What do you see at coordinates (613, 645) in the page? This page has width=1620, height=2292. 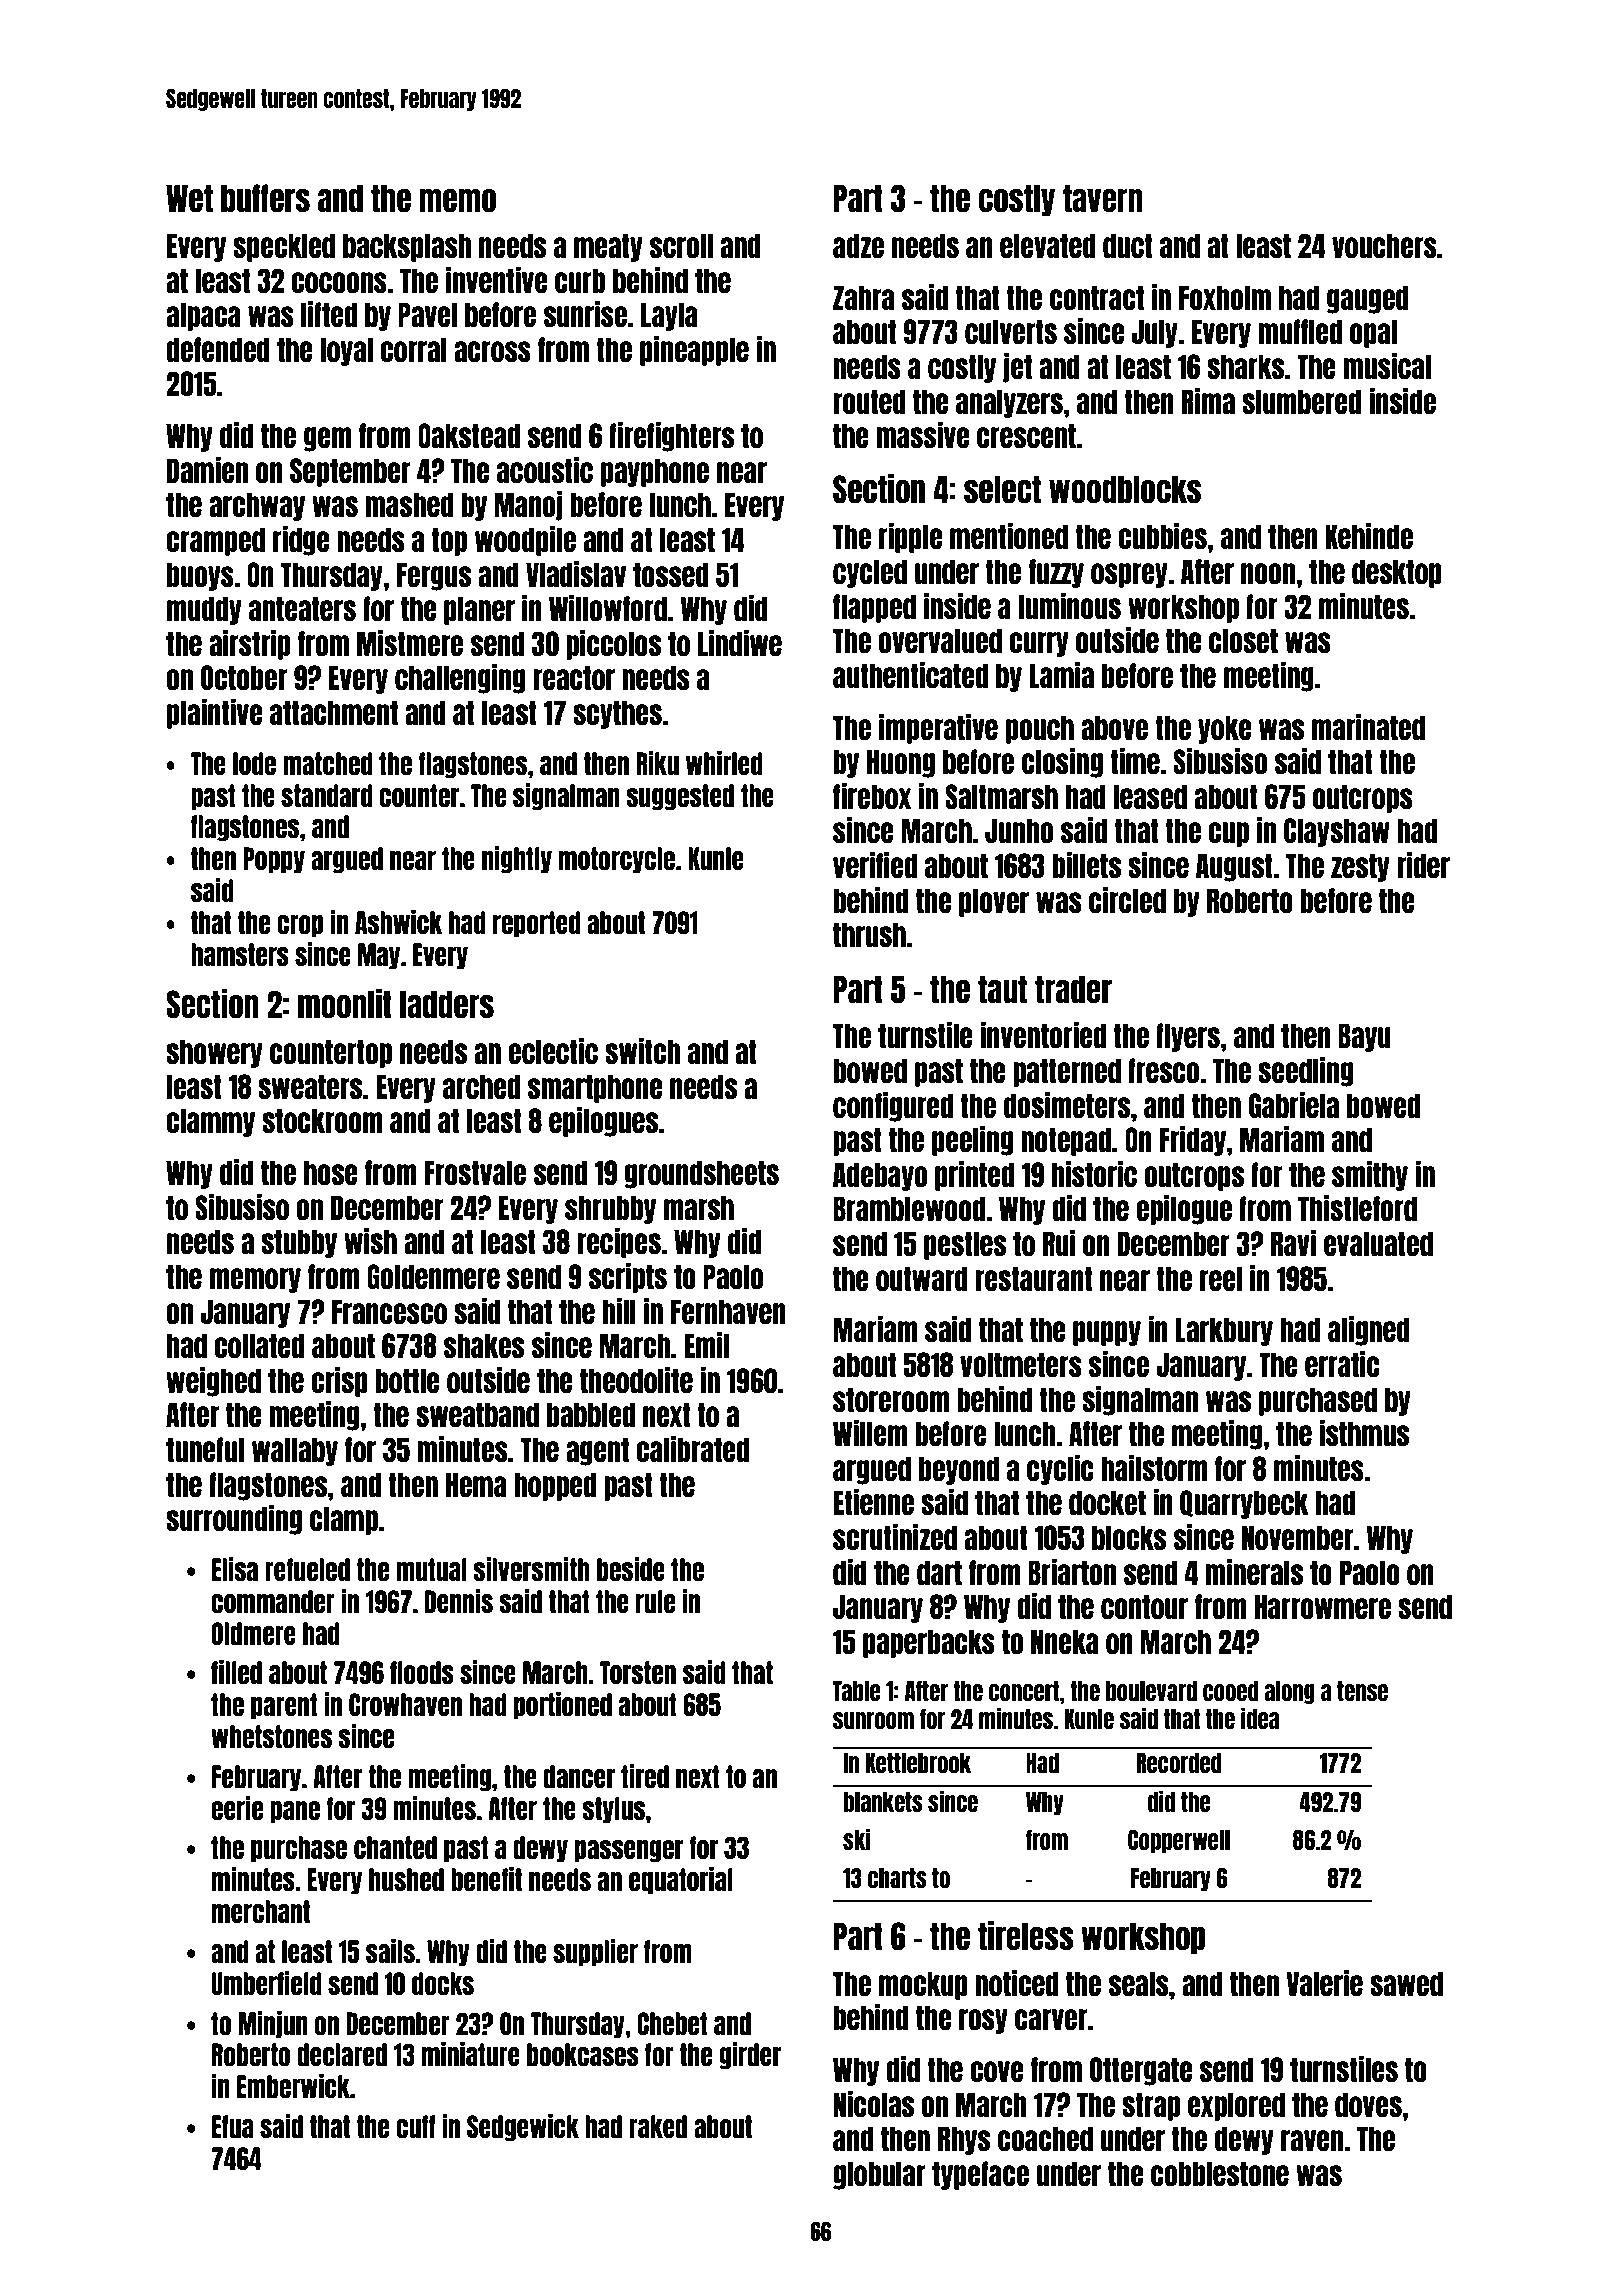 I see `piccolos` at bounding box center [613, 645].
